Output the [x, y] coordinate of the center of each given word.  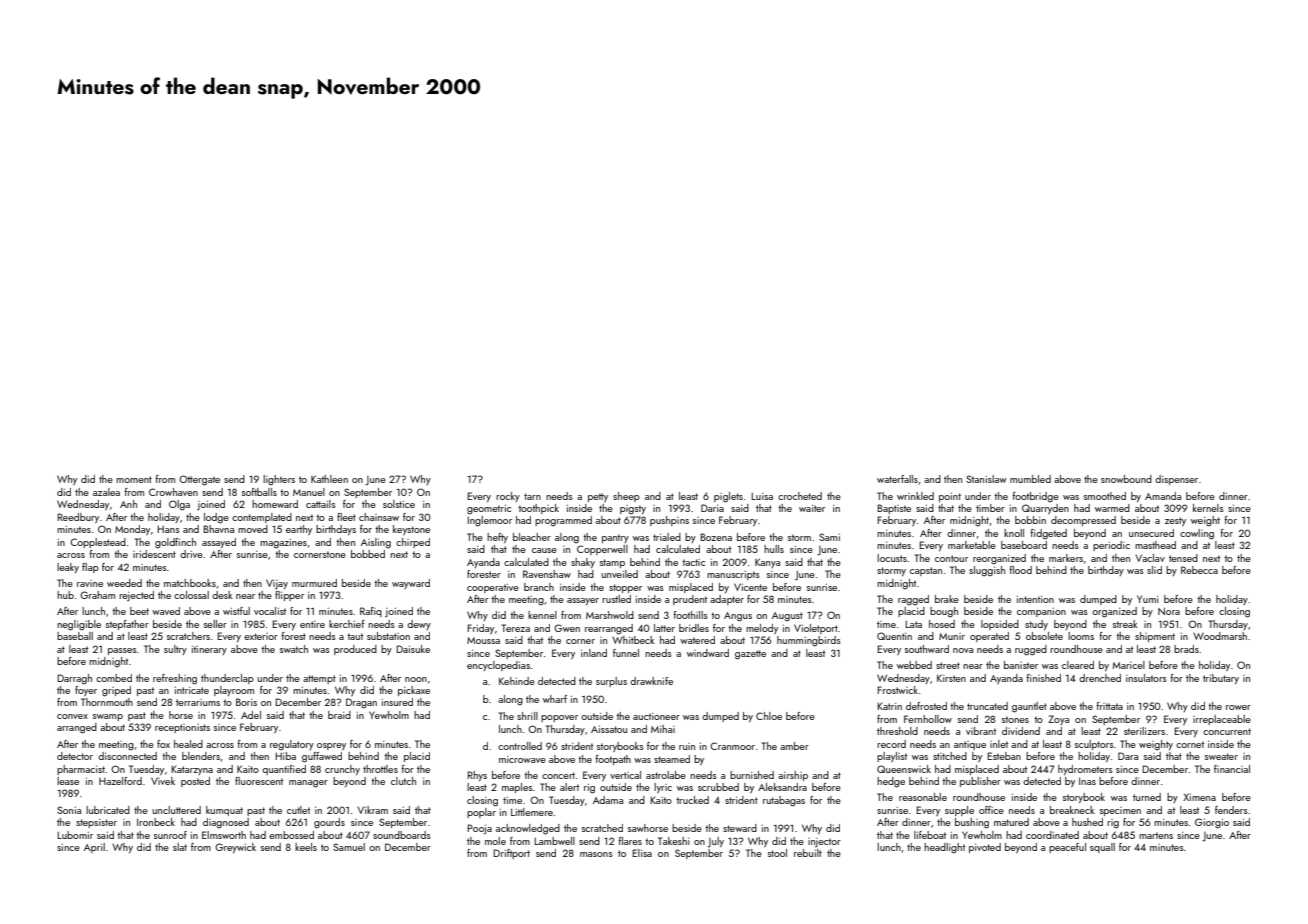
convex [72, 716]
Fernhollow [928, 719]
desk [222, 595]
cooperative [493, 588]
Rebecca [1199, 570]
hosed [942, 624]
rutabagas [784, 801]
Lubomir [75, 835]
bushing [972, 823]
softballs [259, 492]
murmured [314, 583]
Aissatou [609, 729]
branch [539, 587]
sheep [626, 497]
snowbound [1126, 479]
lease [68, 781]
